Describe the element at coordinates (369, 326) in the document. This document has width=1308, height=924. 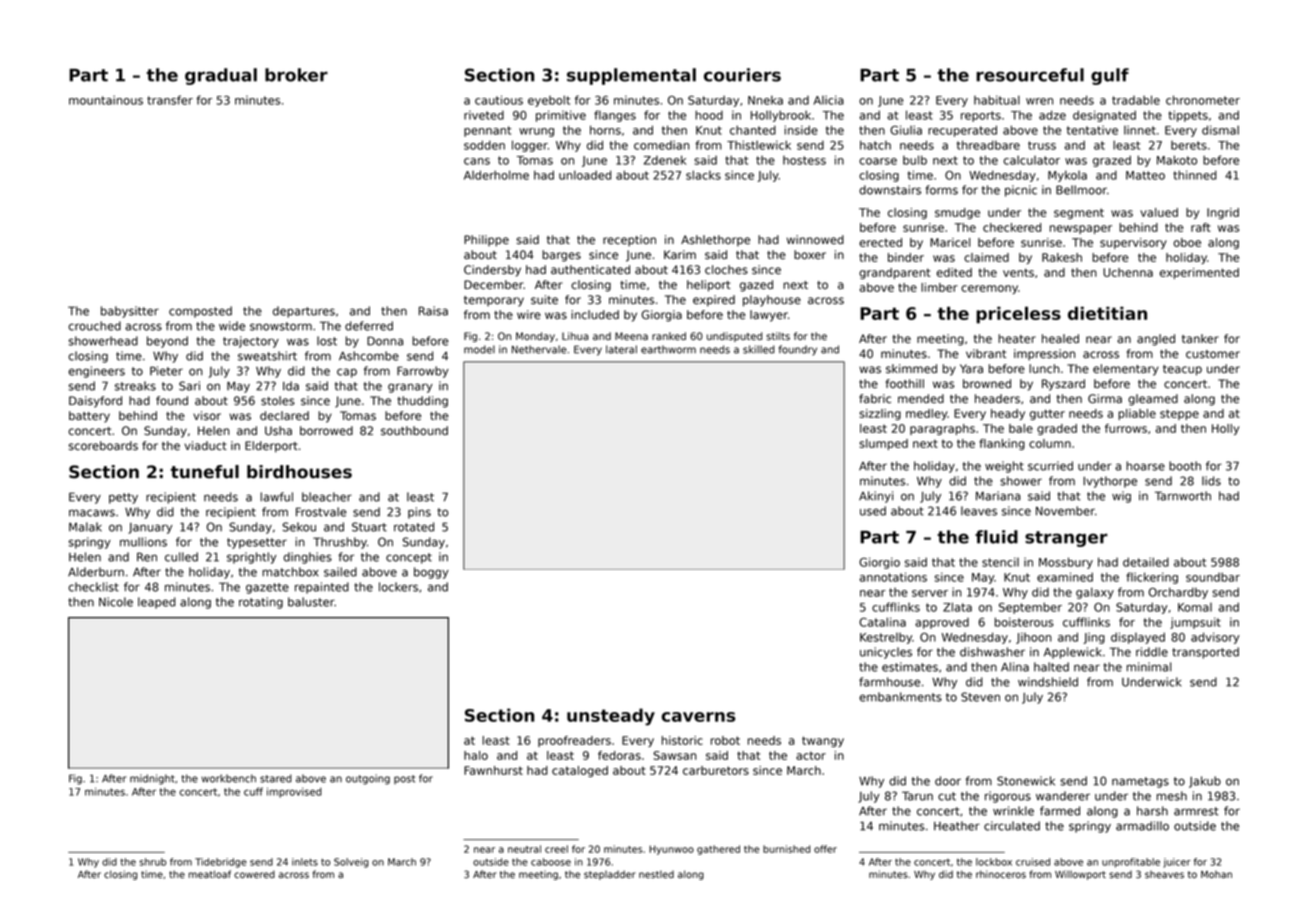
I see `deferred` at that location.
